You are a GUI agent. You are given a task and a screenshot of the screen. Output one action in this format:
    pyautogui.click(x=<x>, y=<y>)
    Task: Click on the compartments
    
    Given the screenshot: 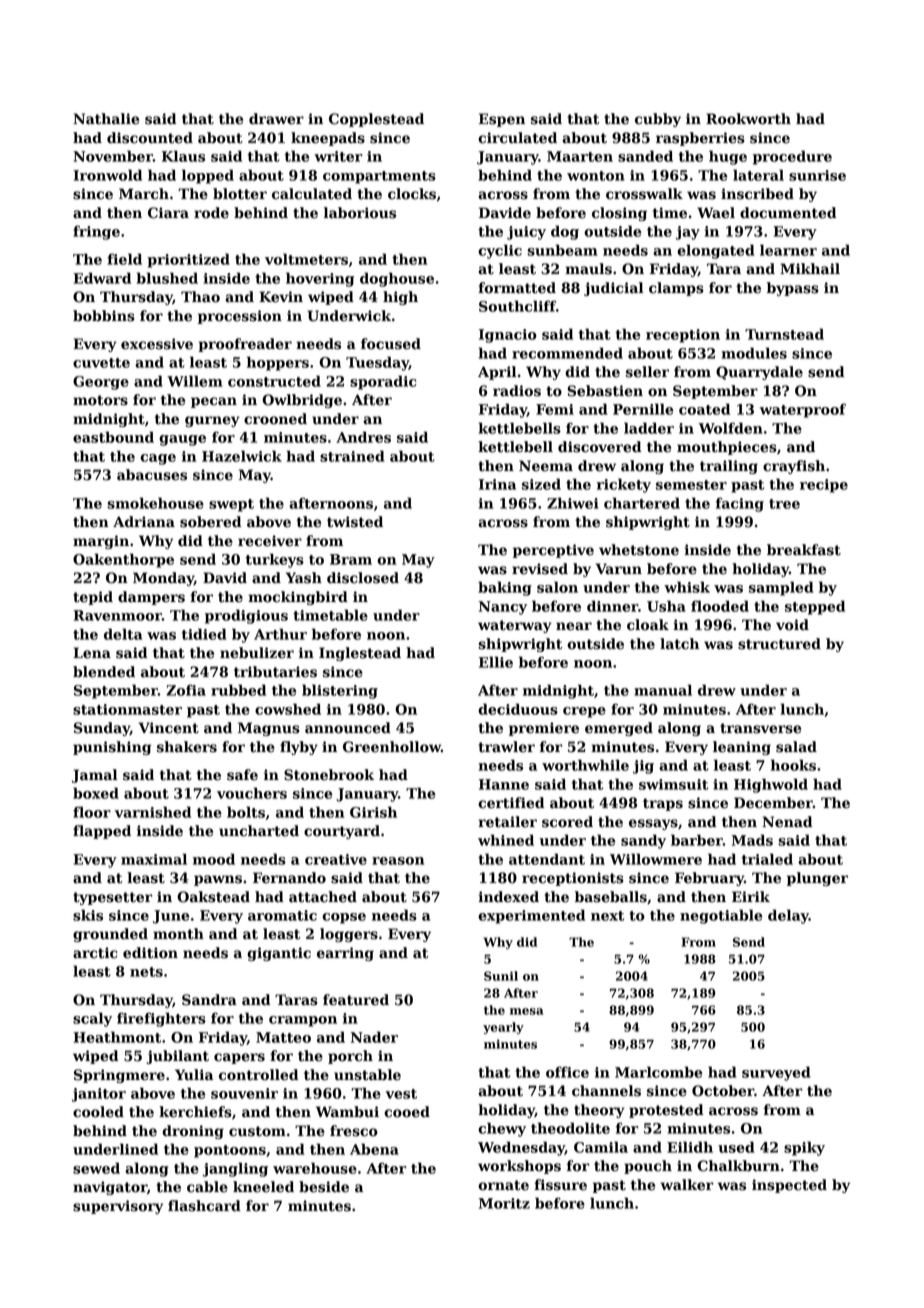 What is the action you would take?
    pyautogui.click(x=379, y=177)
